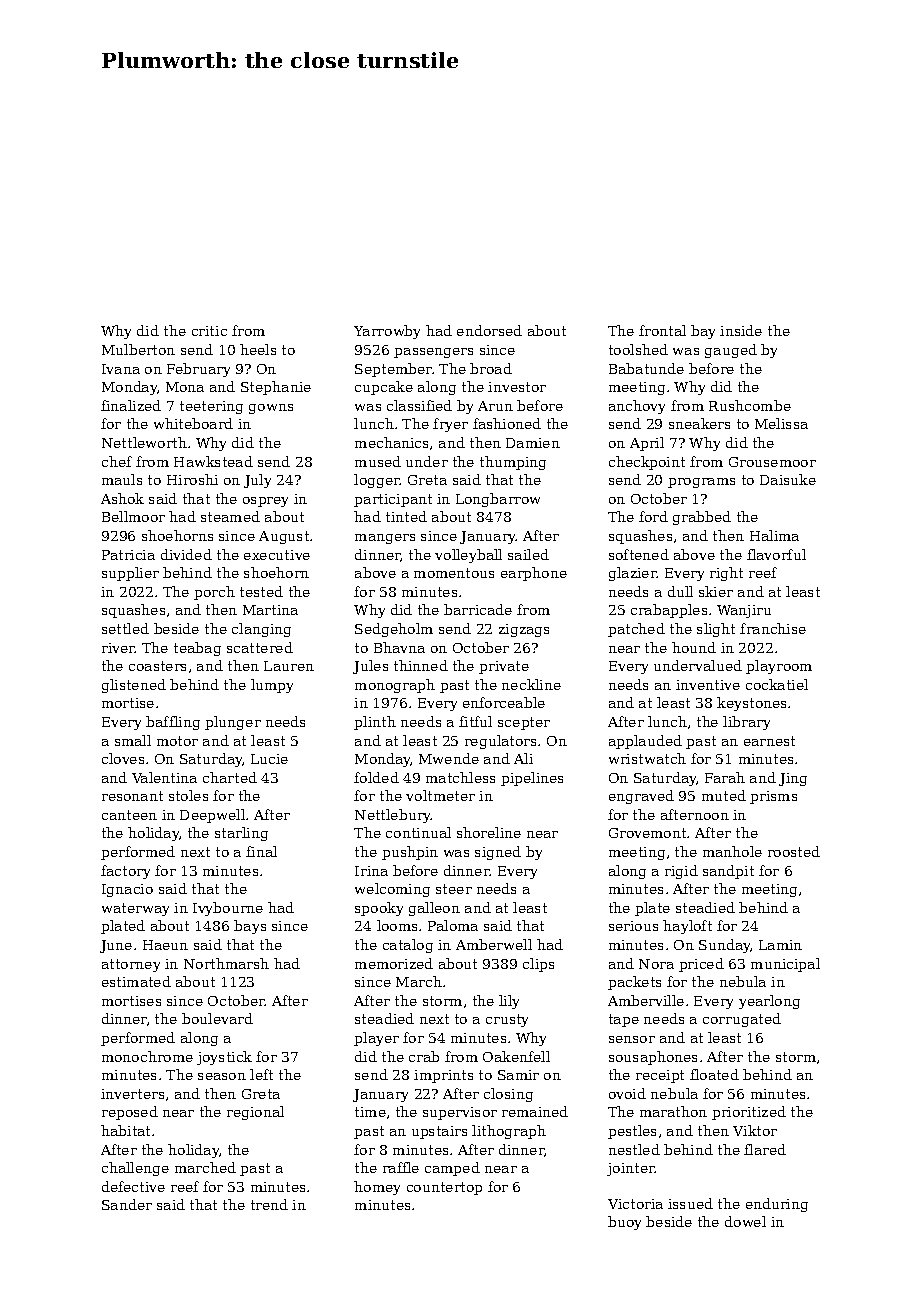 The height and width of the document is (1308, 924). Describe the element at coordinates (393, 370) in the document. I see `September` at that location.
